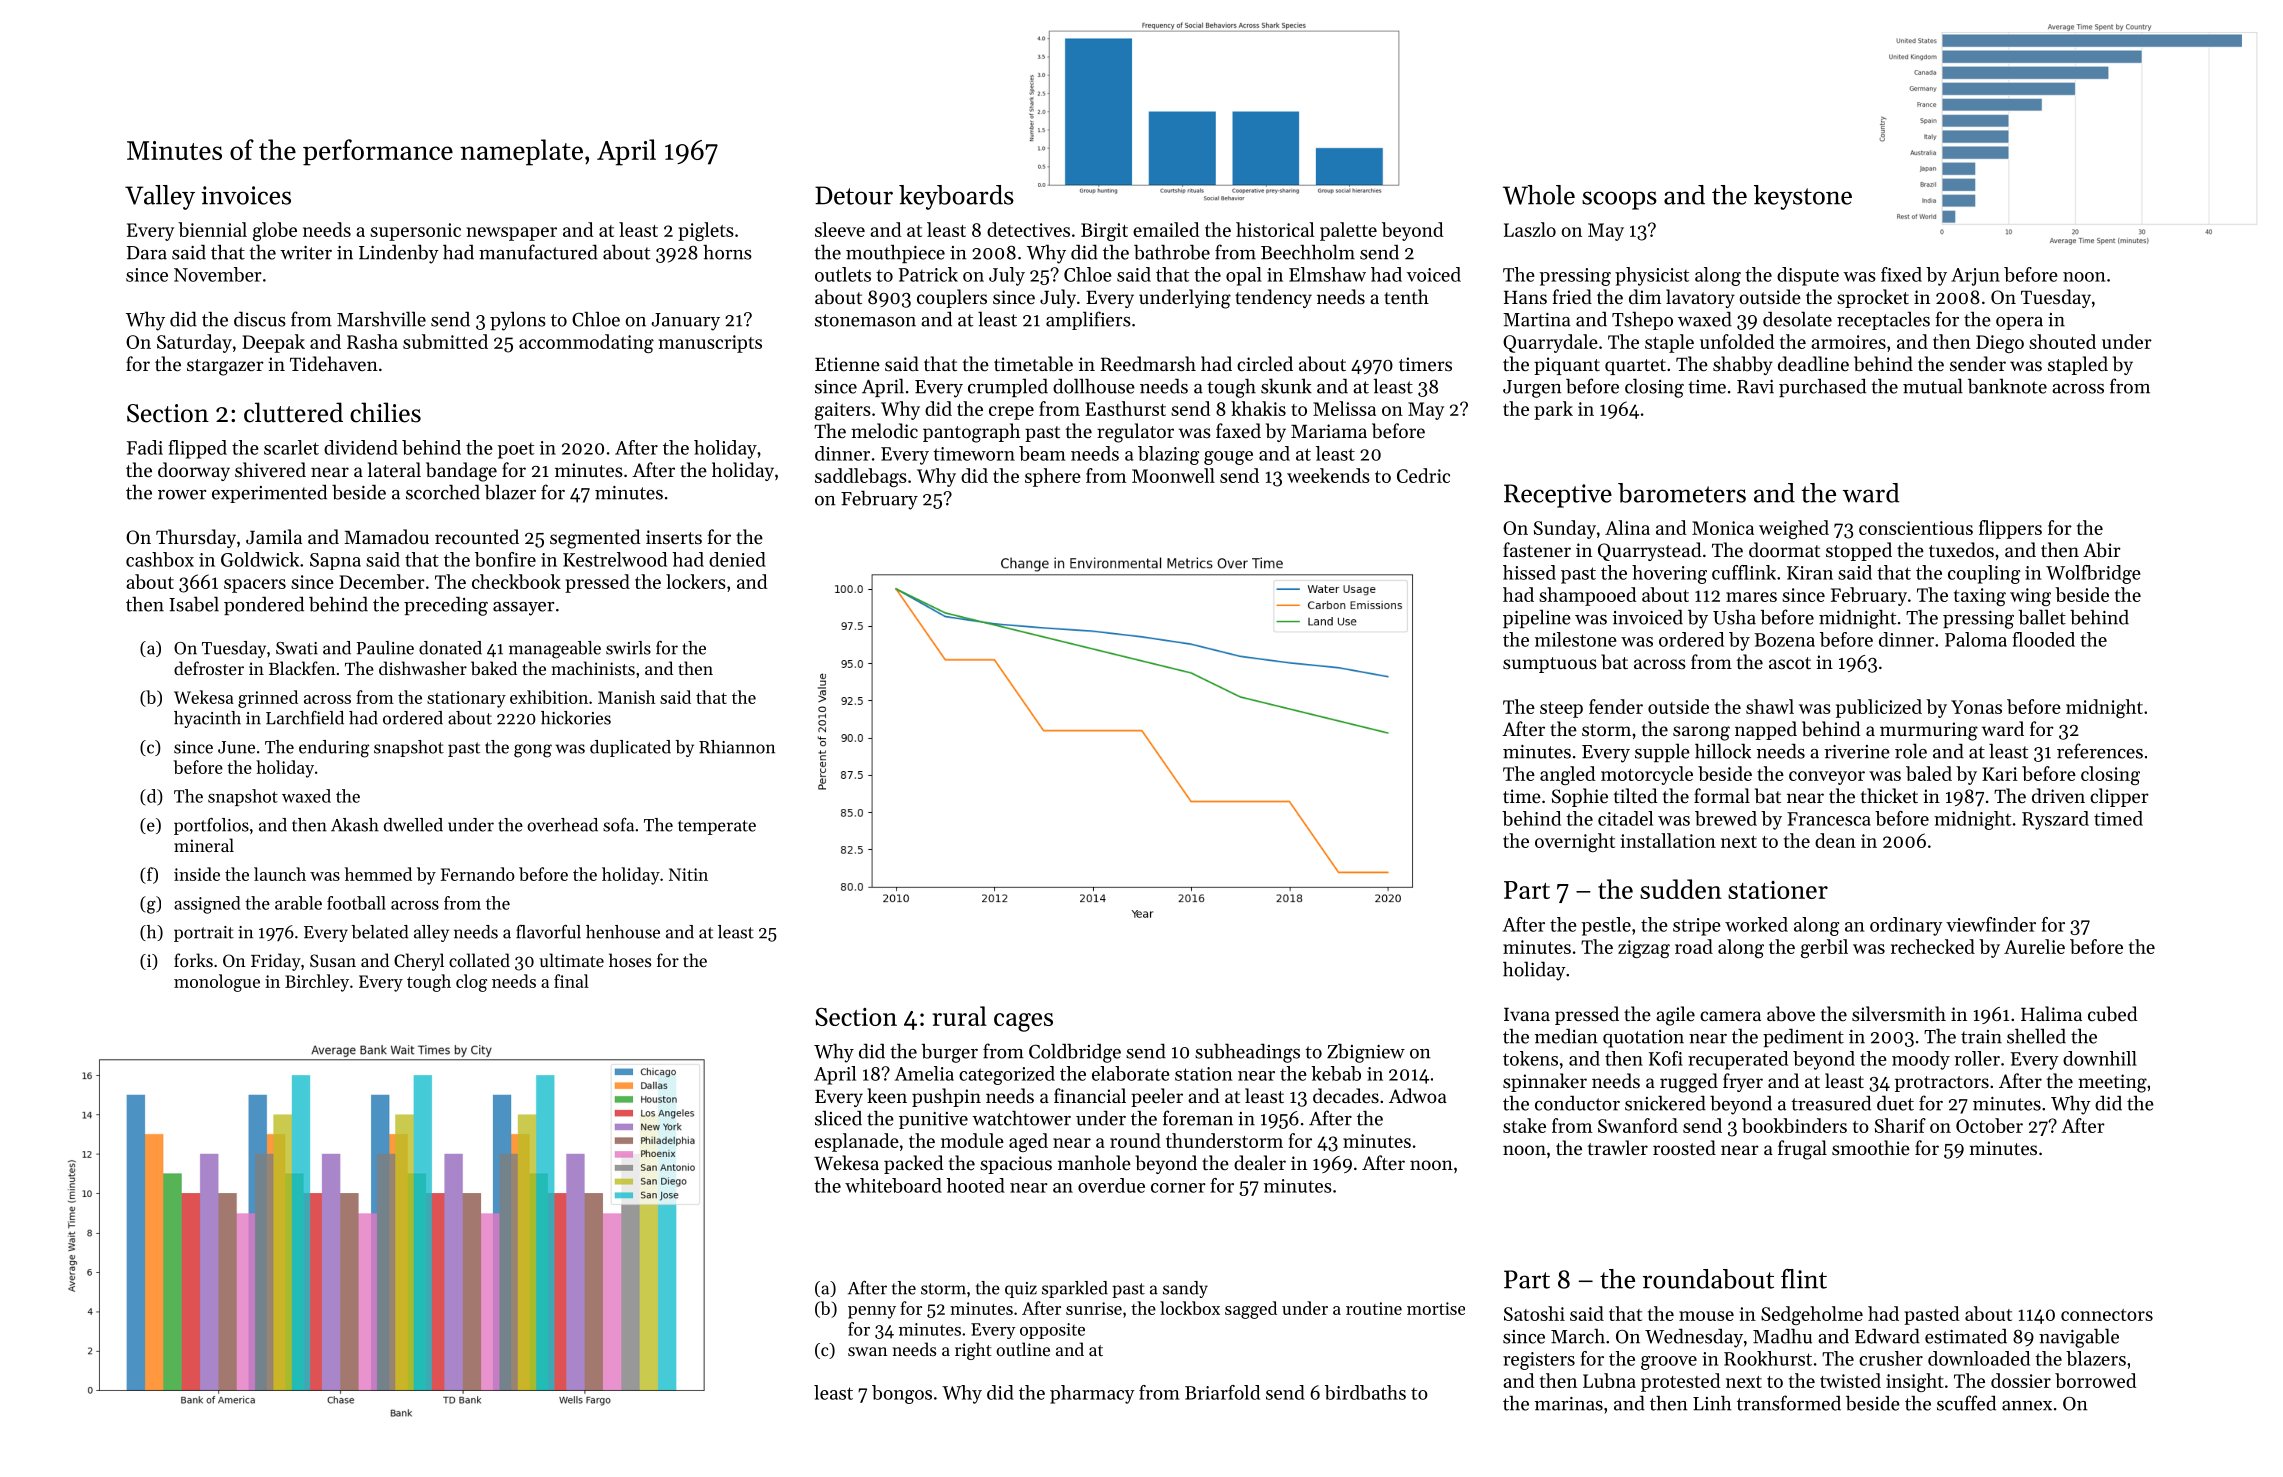 Image resolution: width=2283 pixels, height=1477 pixels. I want to click on Detour, so click(854, 195).
